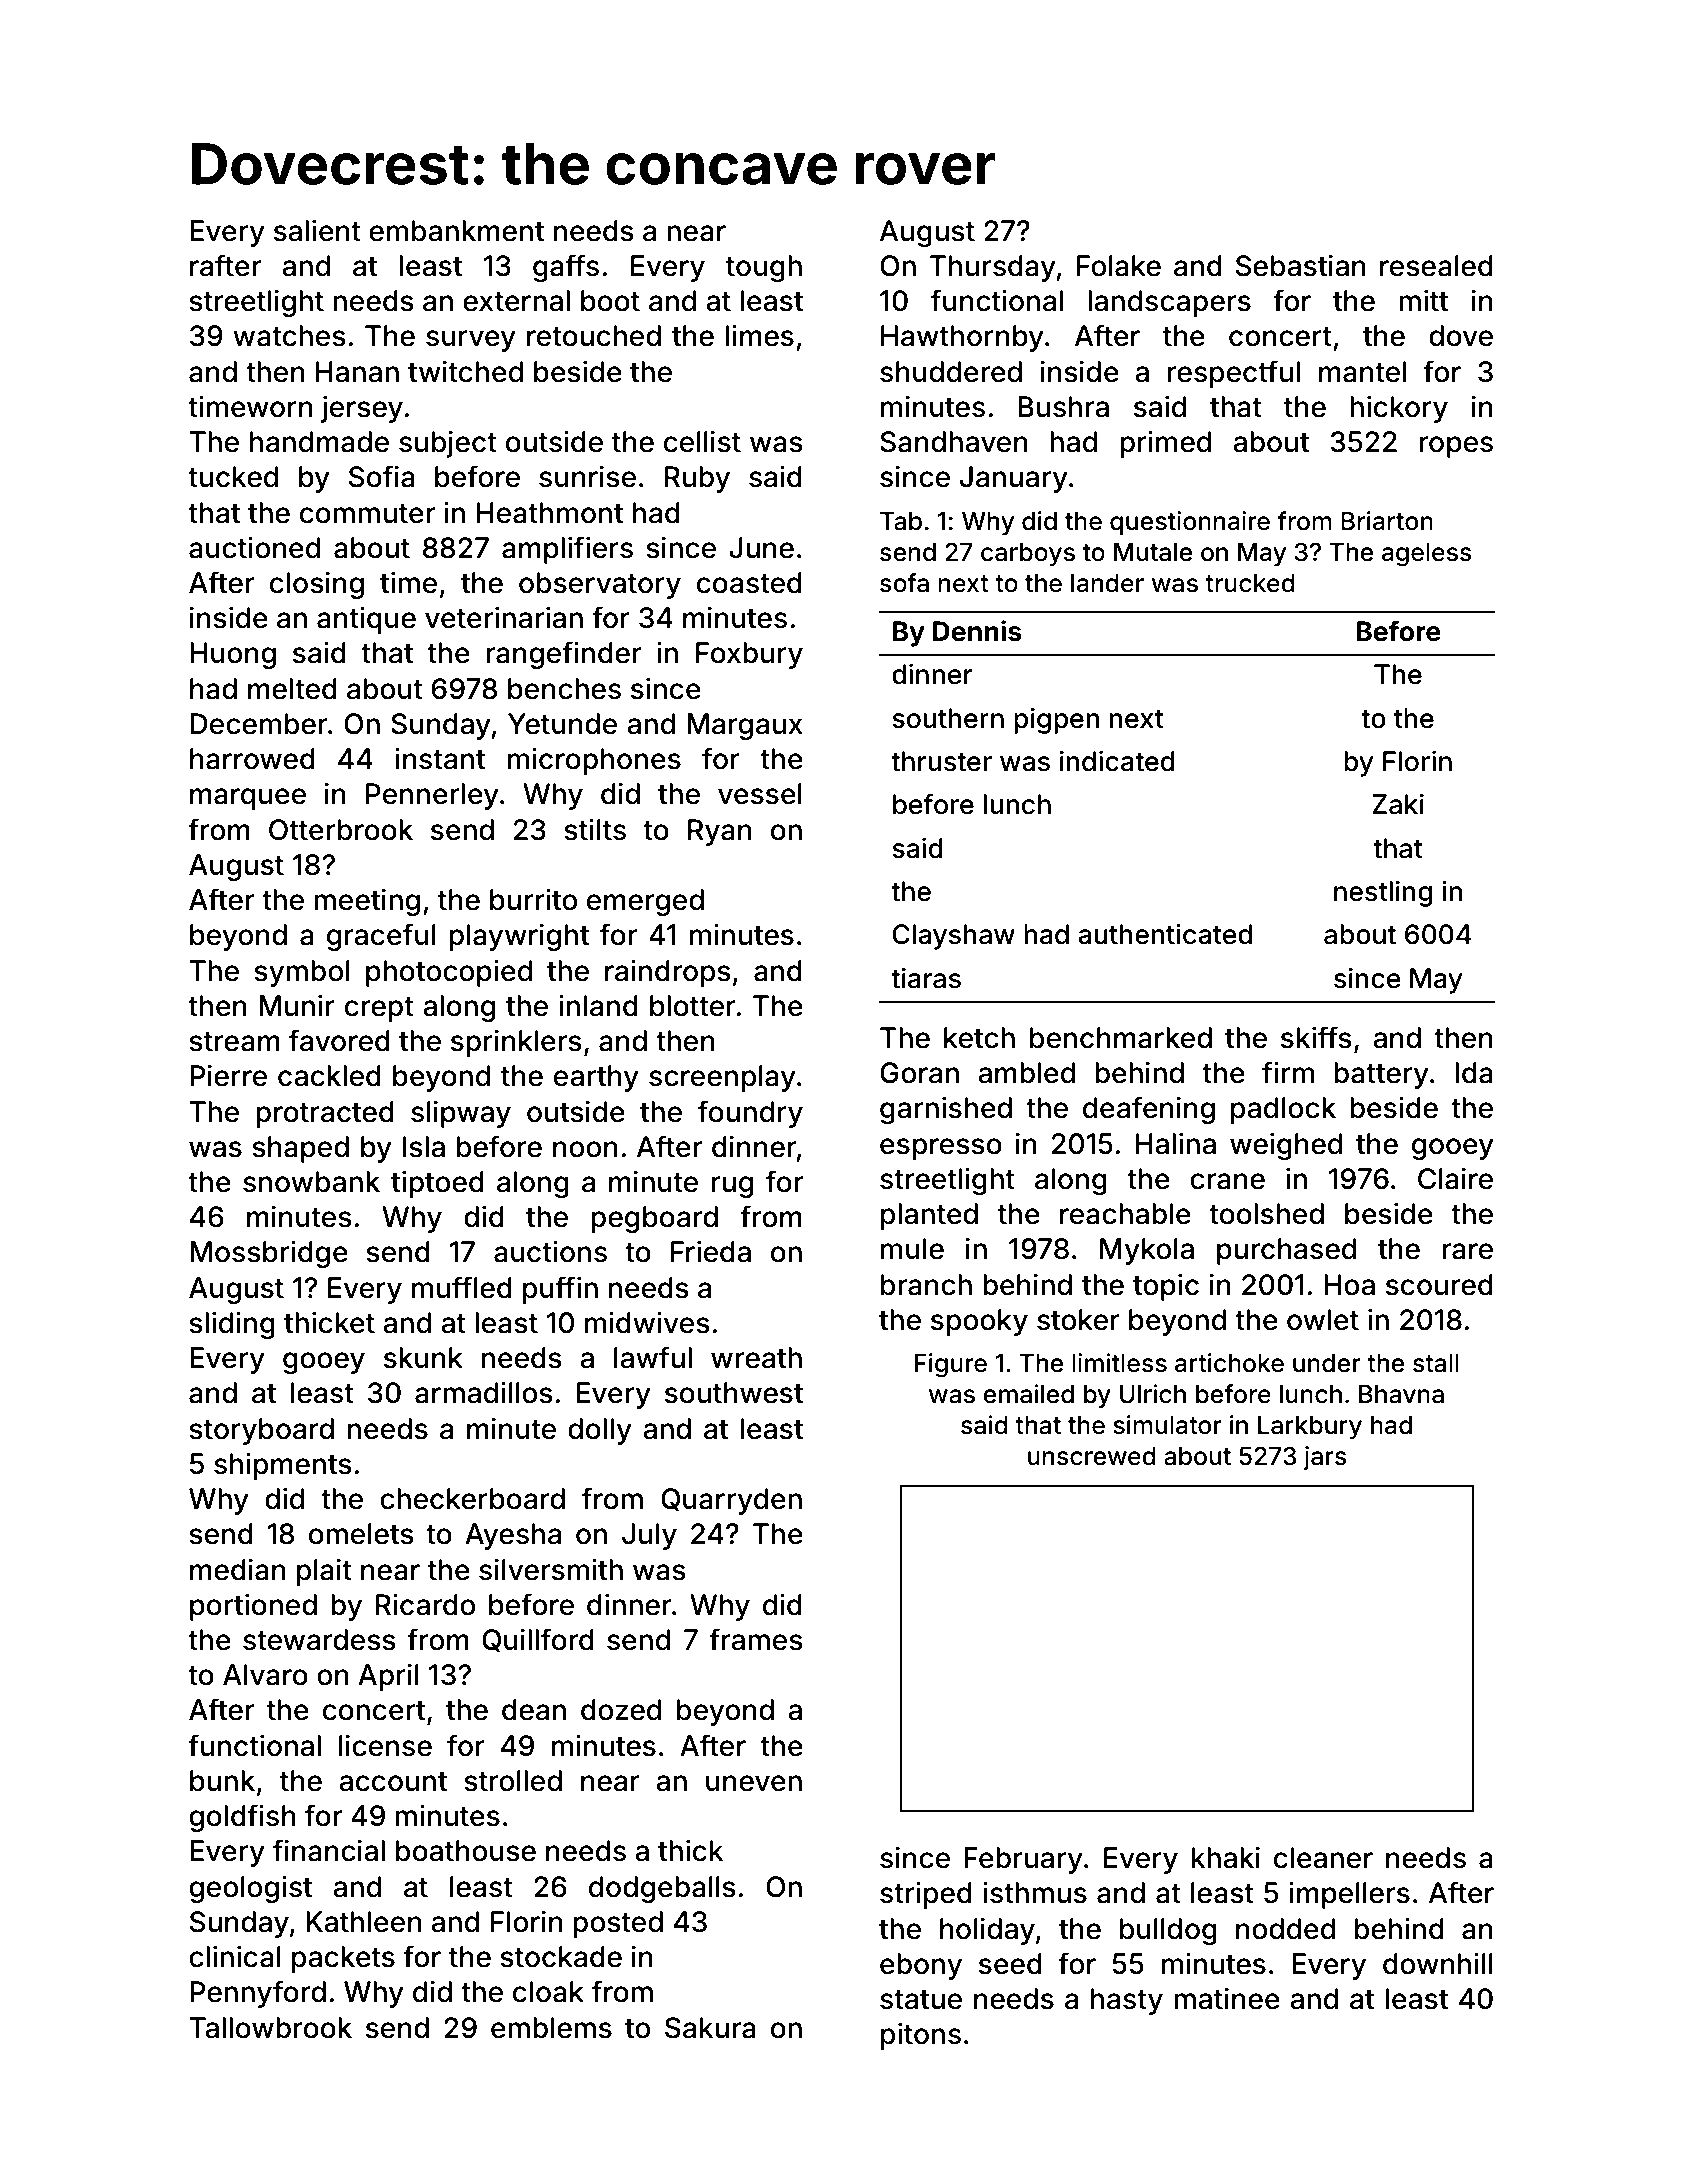  I want to click on ropes, so click(1456, 447).
